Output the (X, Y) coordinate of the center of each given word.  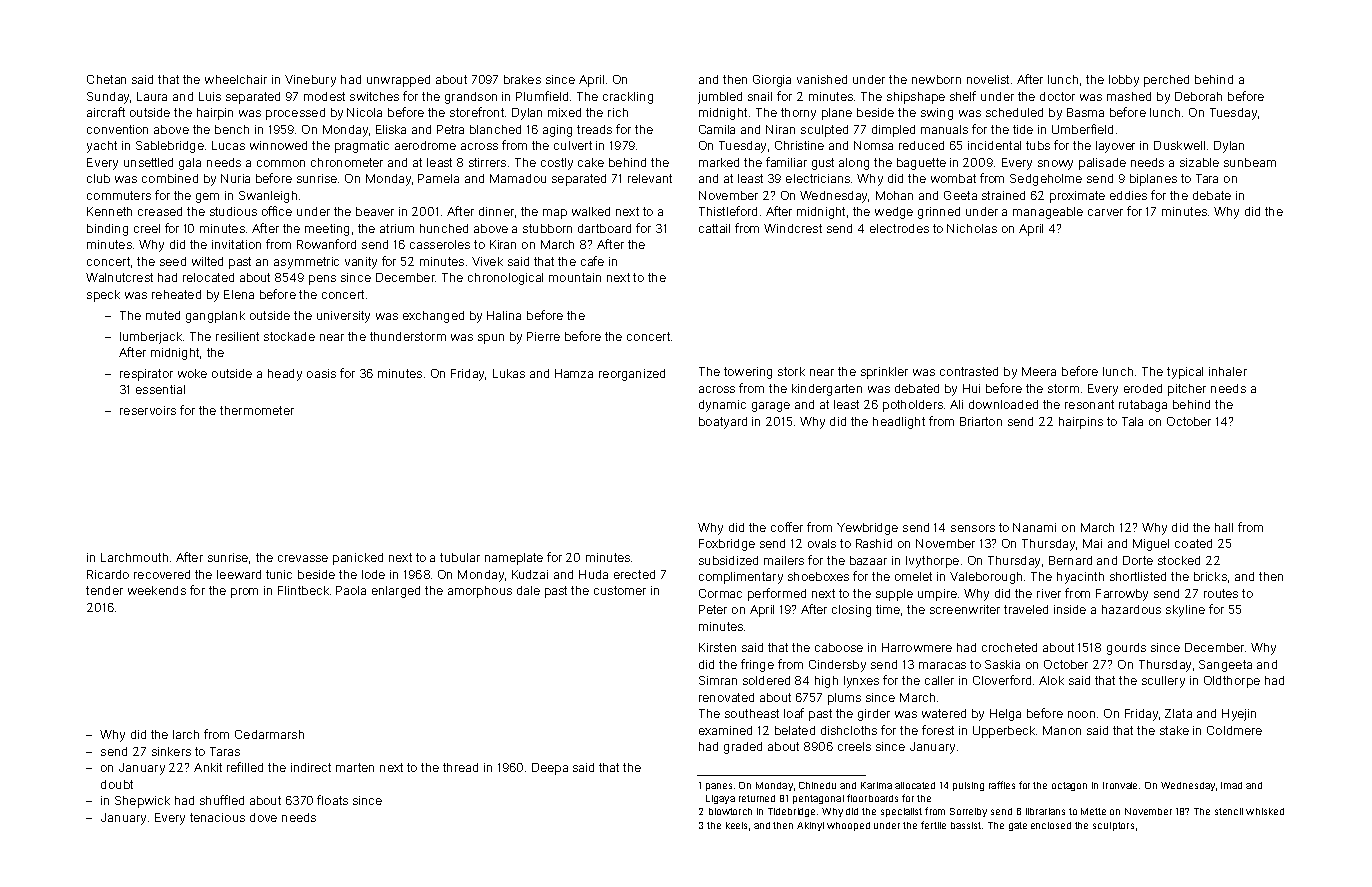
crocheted (1009, 647)
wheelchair (236, 79)
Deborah (1198, 96)
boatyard (723, 423)
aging (557, 131)
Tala (1132, 421)
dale (528, 590)
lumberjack (151, 338)
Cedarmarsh (269, 734)
